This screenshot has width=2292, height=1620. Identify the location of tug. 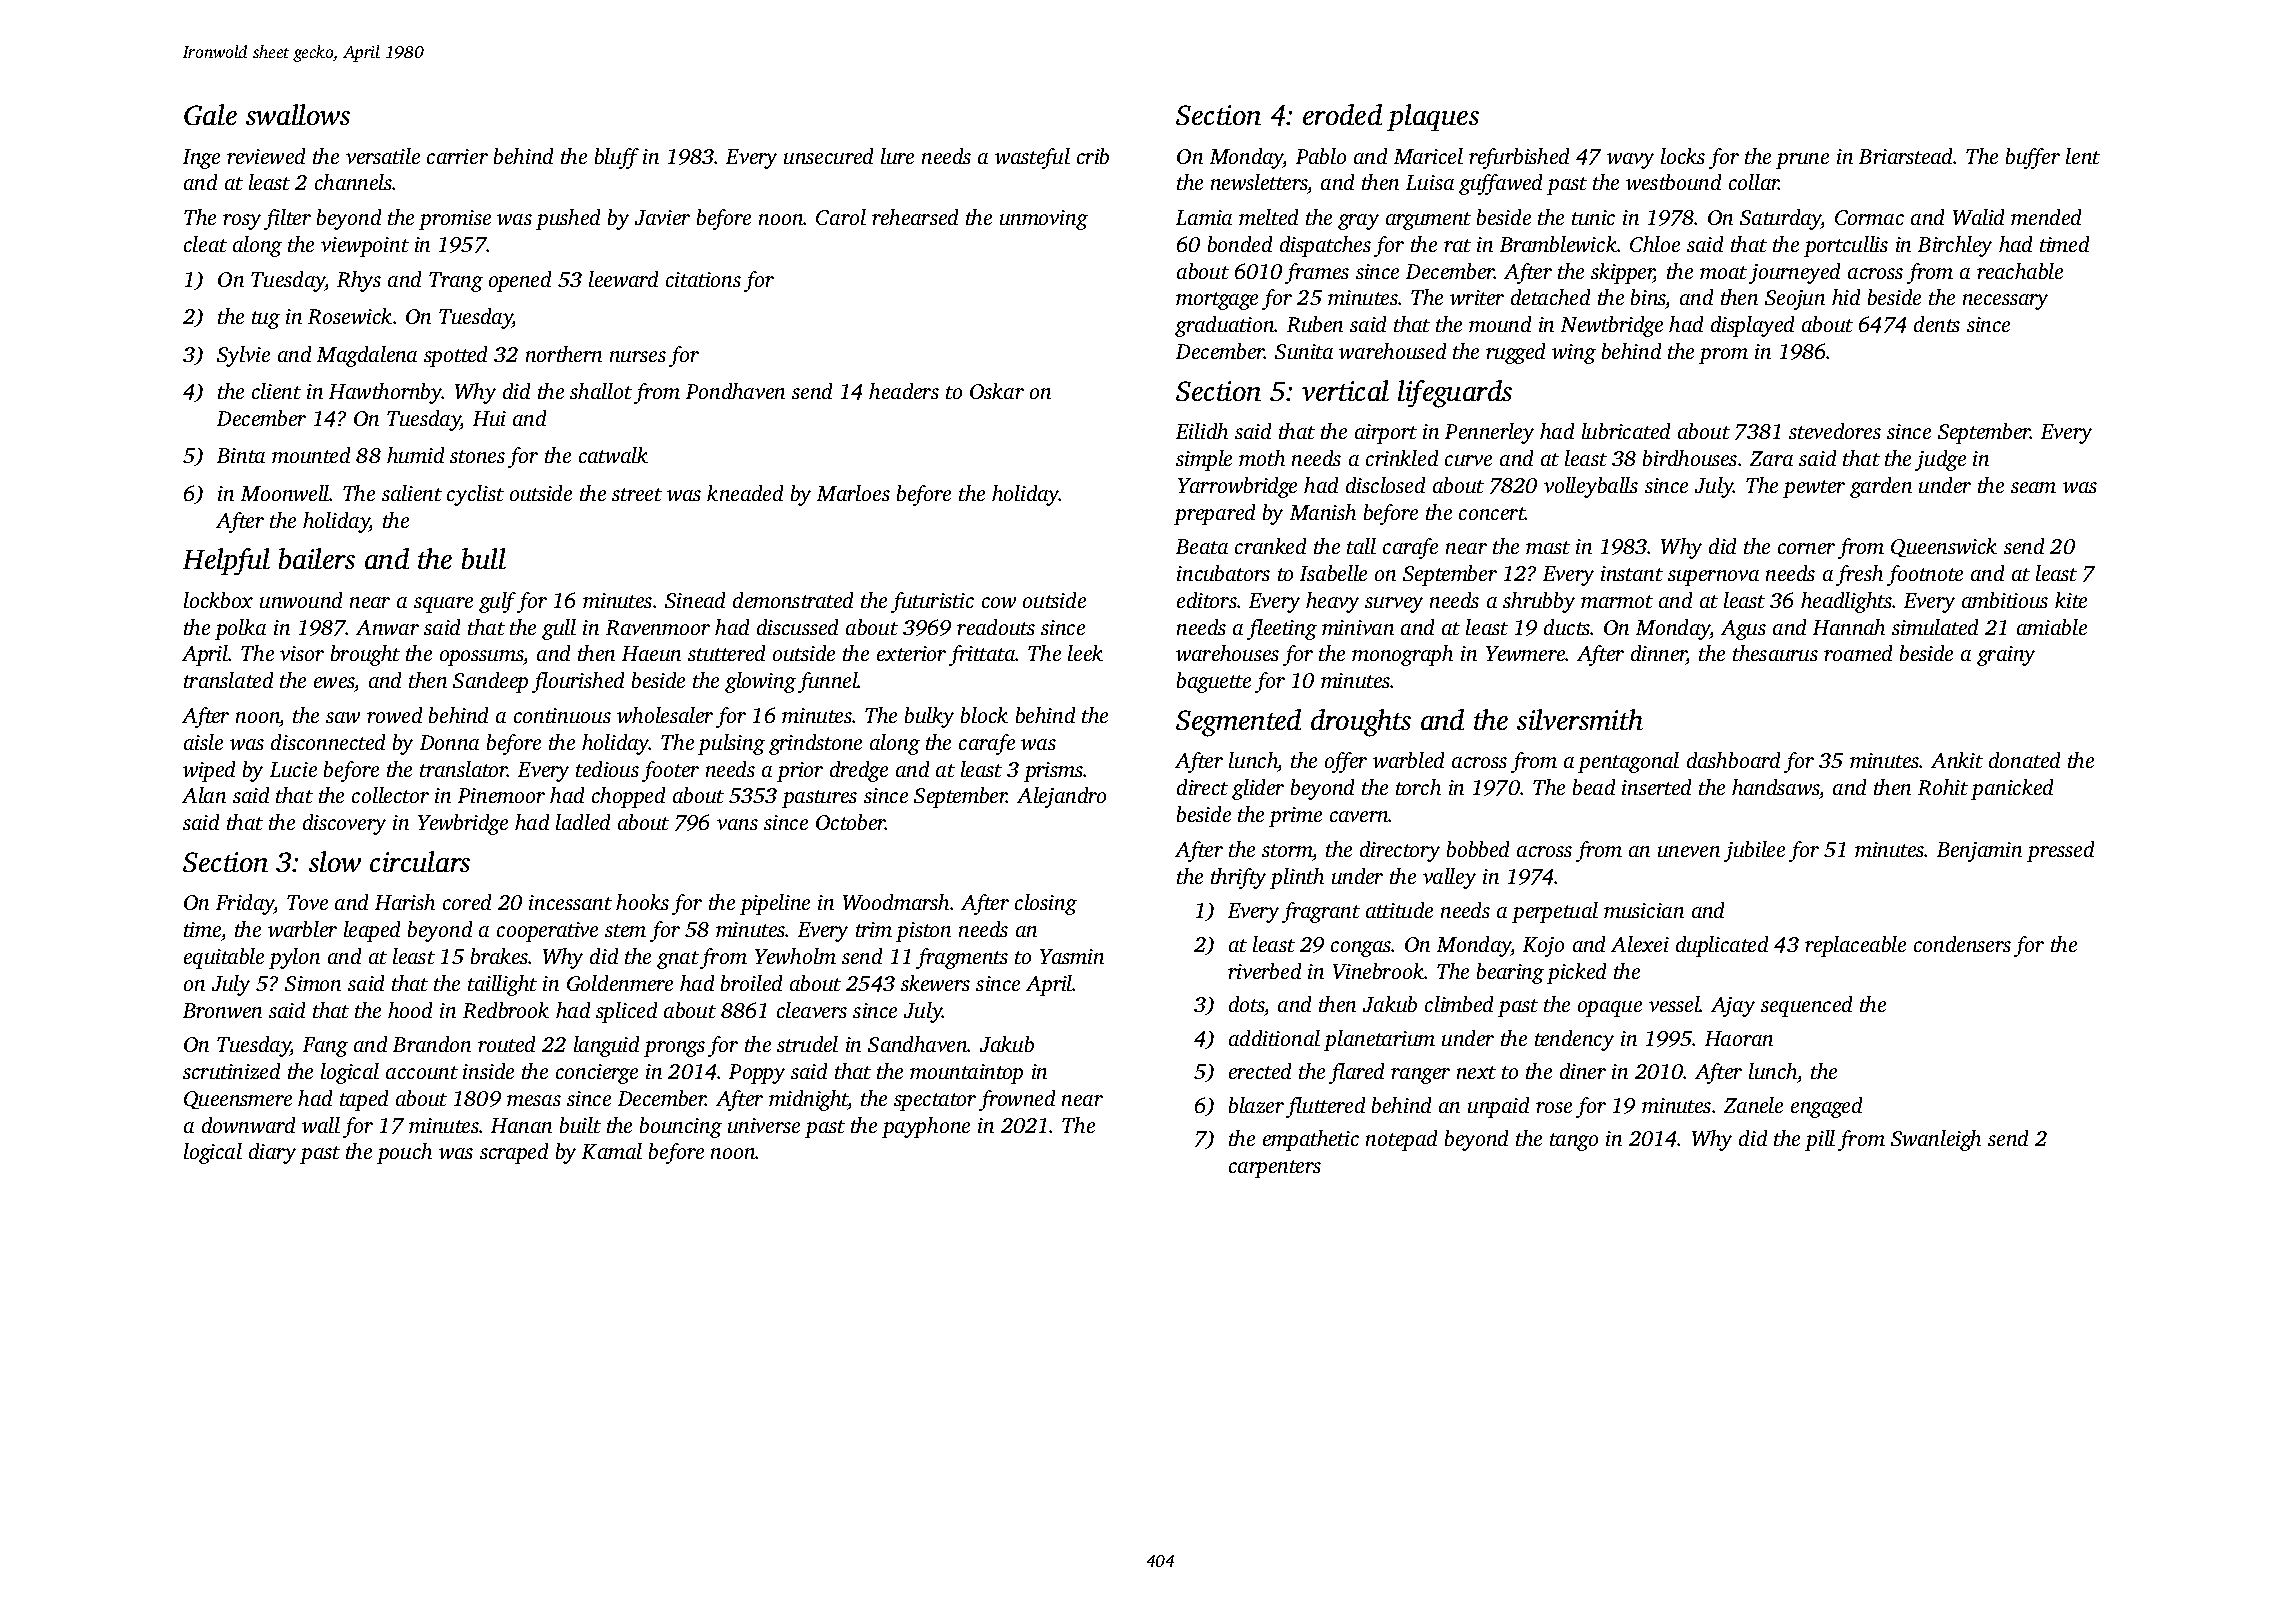
(266, 320).
